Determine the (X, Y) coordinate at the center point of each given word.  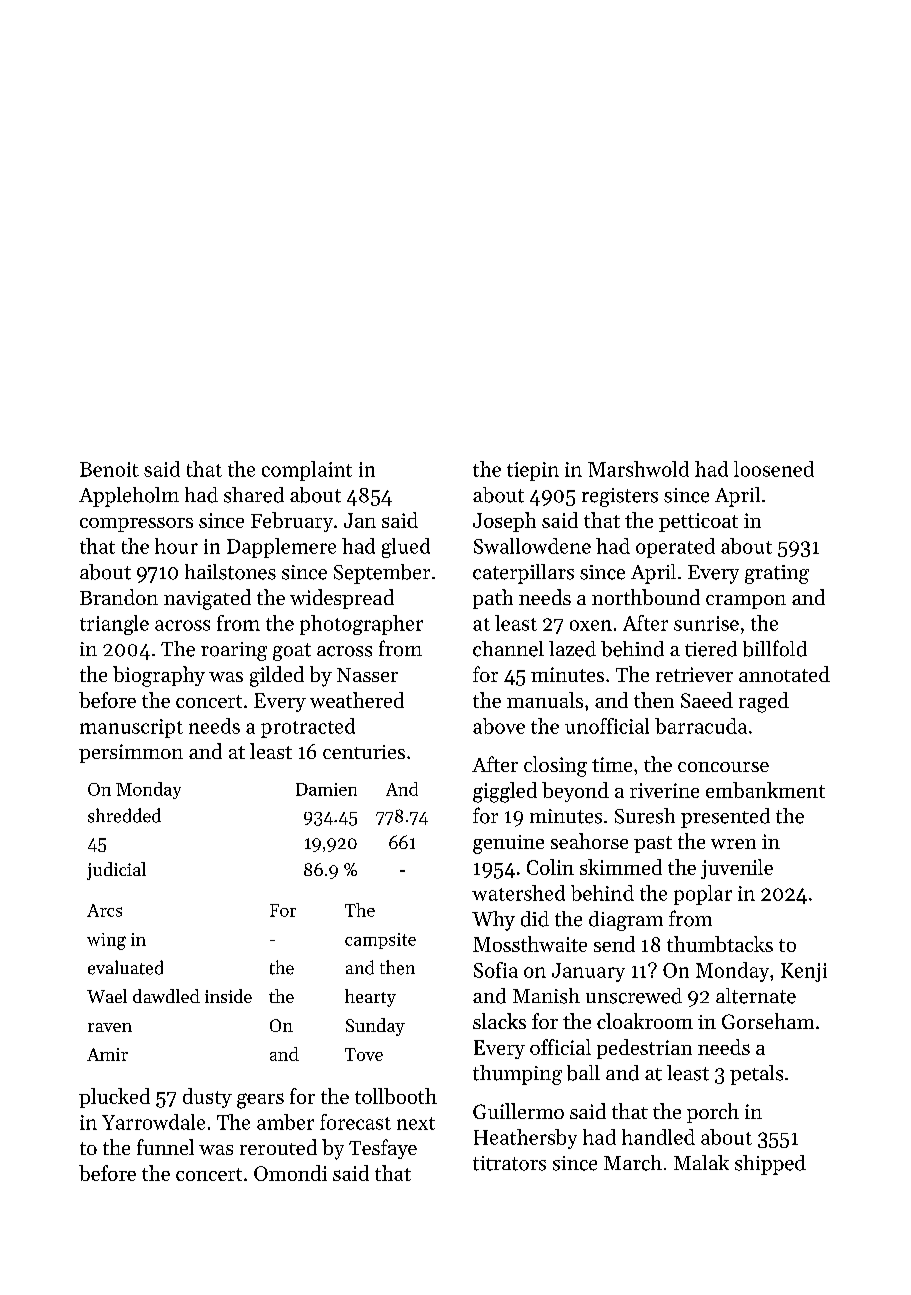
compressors (136, 524)
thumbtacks (720, 944)
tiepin (533, 471)
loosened (774, 469)
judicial (116, 871)
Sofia (496, 970)
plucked (114, 1098)
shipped (770, 1165)
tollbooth (396, 1096)
